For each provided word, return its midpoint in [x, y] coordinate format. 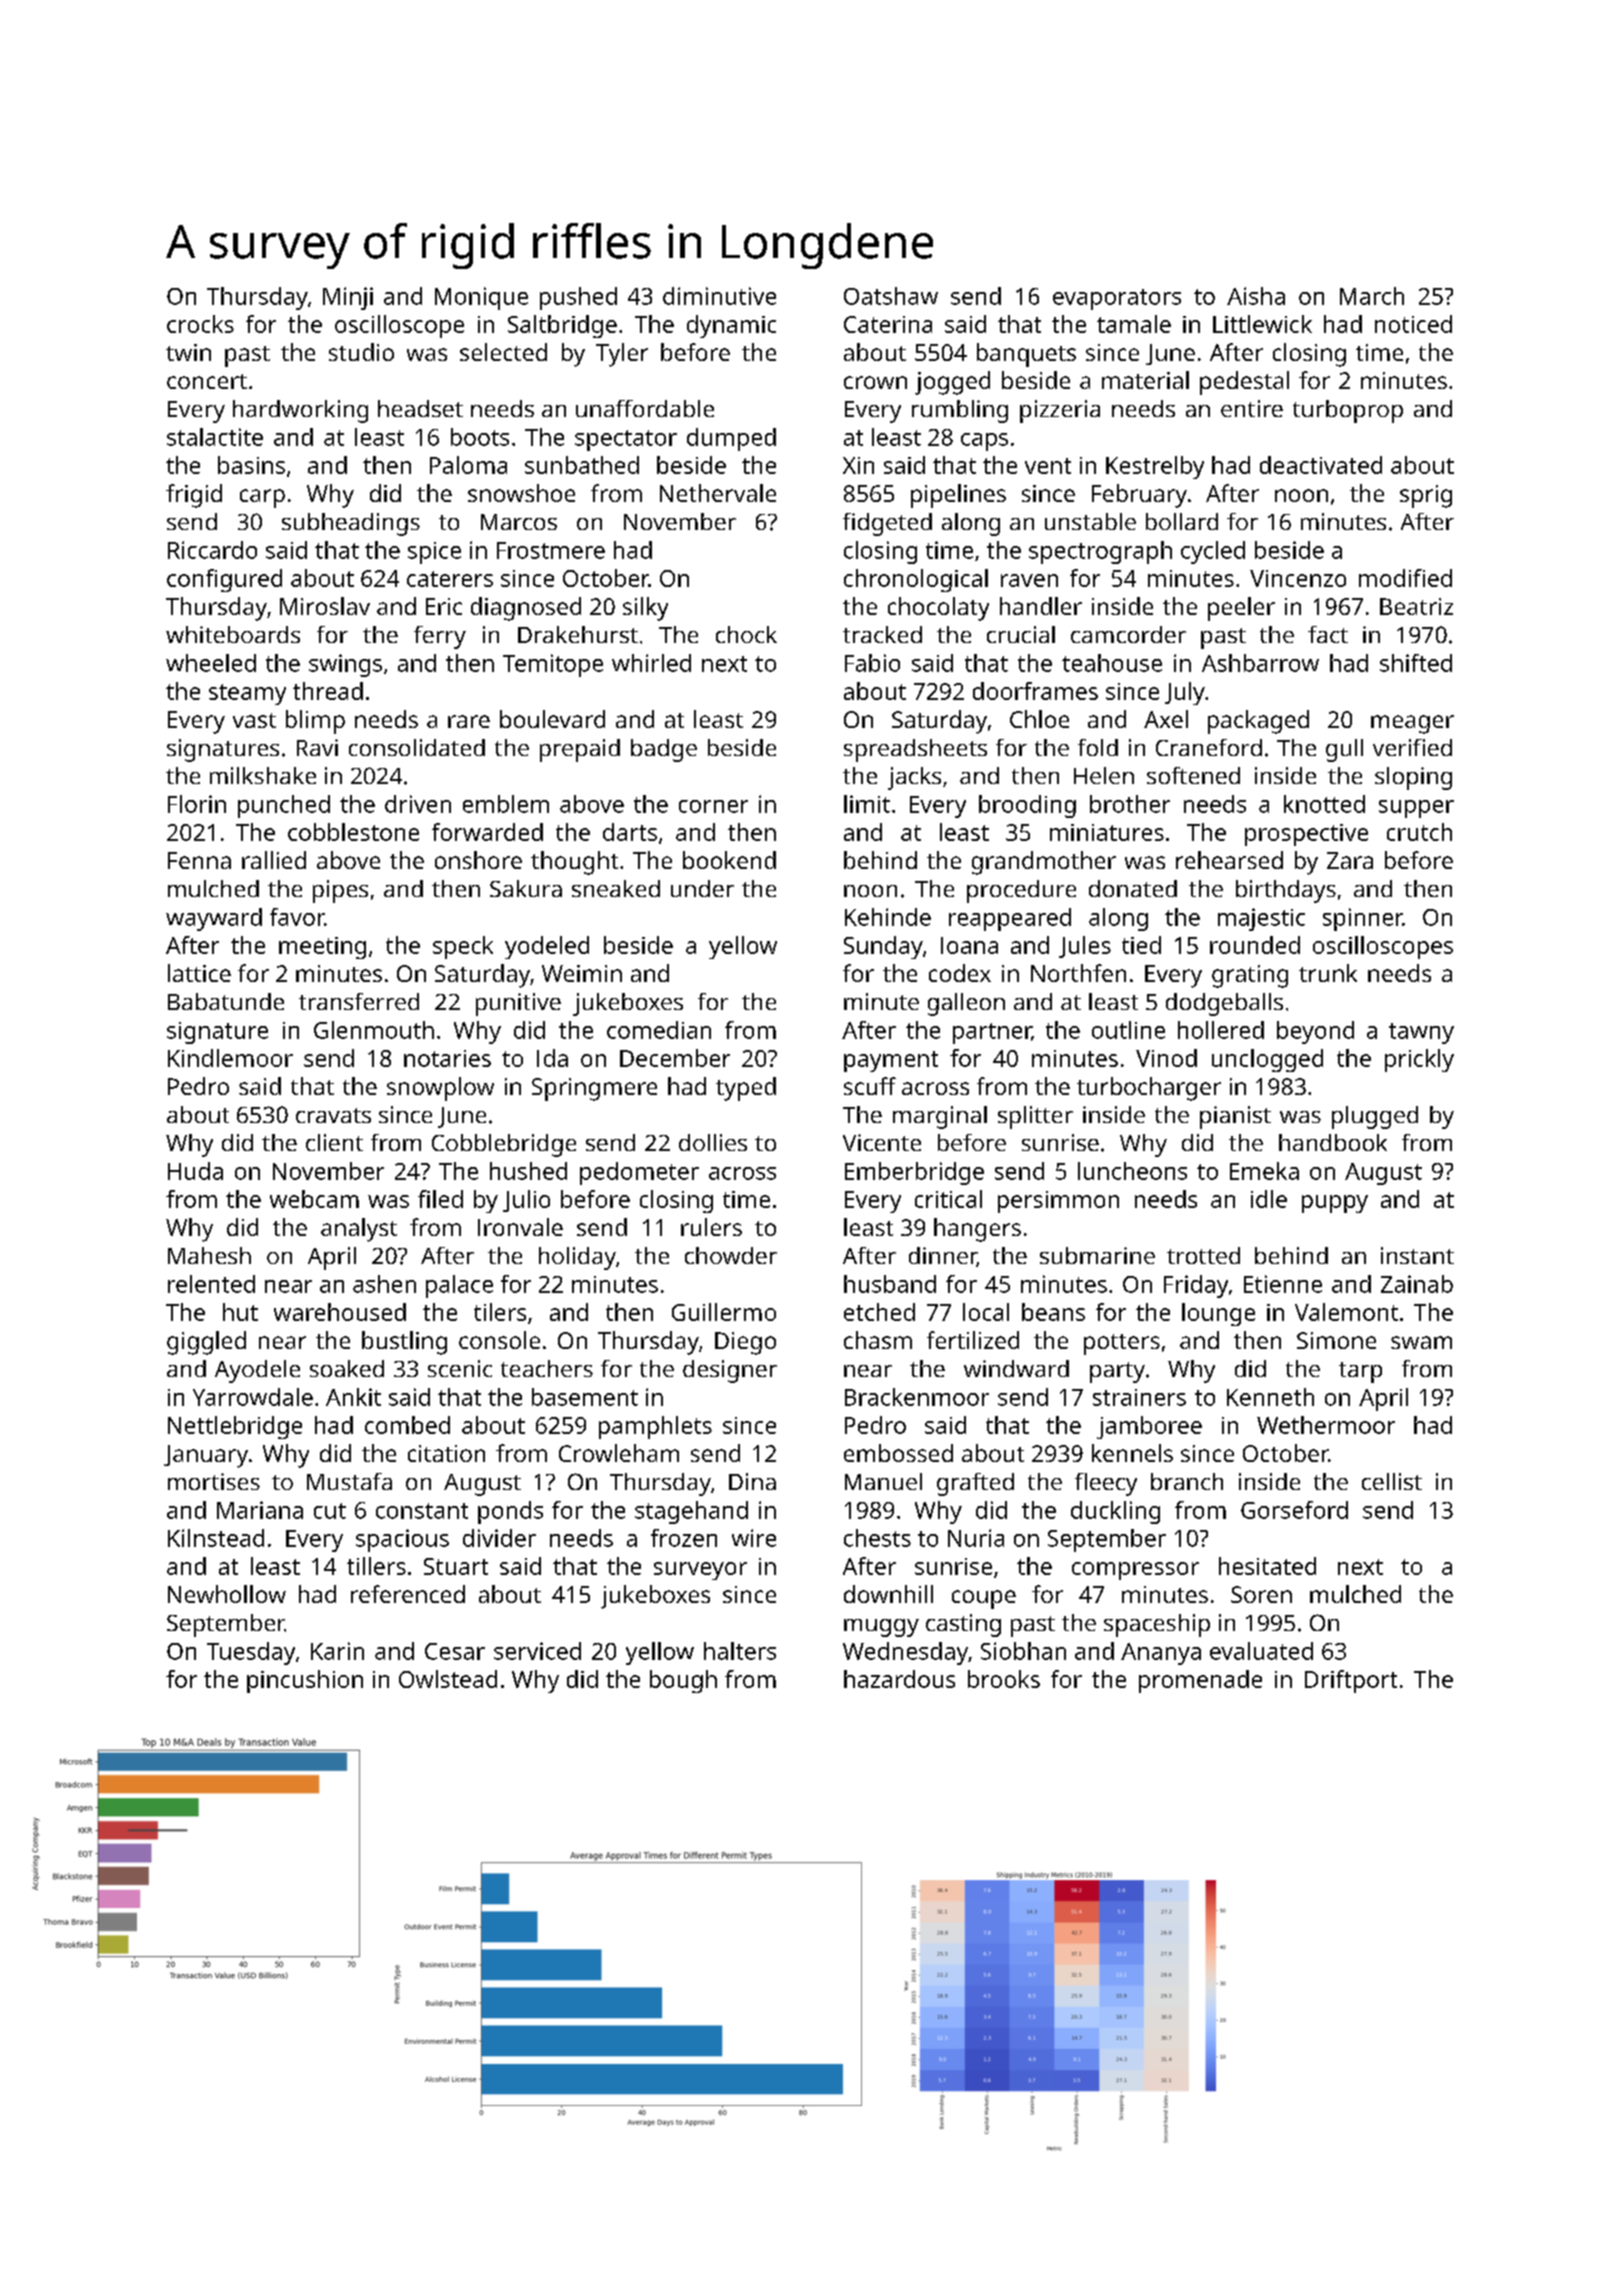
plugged [1375, 1117]
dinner [943, 1257]
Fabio [872, 663]
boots [480, 437]
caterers [450, 579]
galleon [966, 1004]
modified [1405, 578]
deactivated [1321, 465]
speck [463, 947]
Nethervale [718, 493]
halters [740, 1651]
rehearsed [1229, 860]
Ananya [1161, 1654]
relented [211, 1284]
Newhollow [227, 1594]
